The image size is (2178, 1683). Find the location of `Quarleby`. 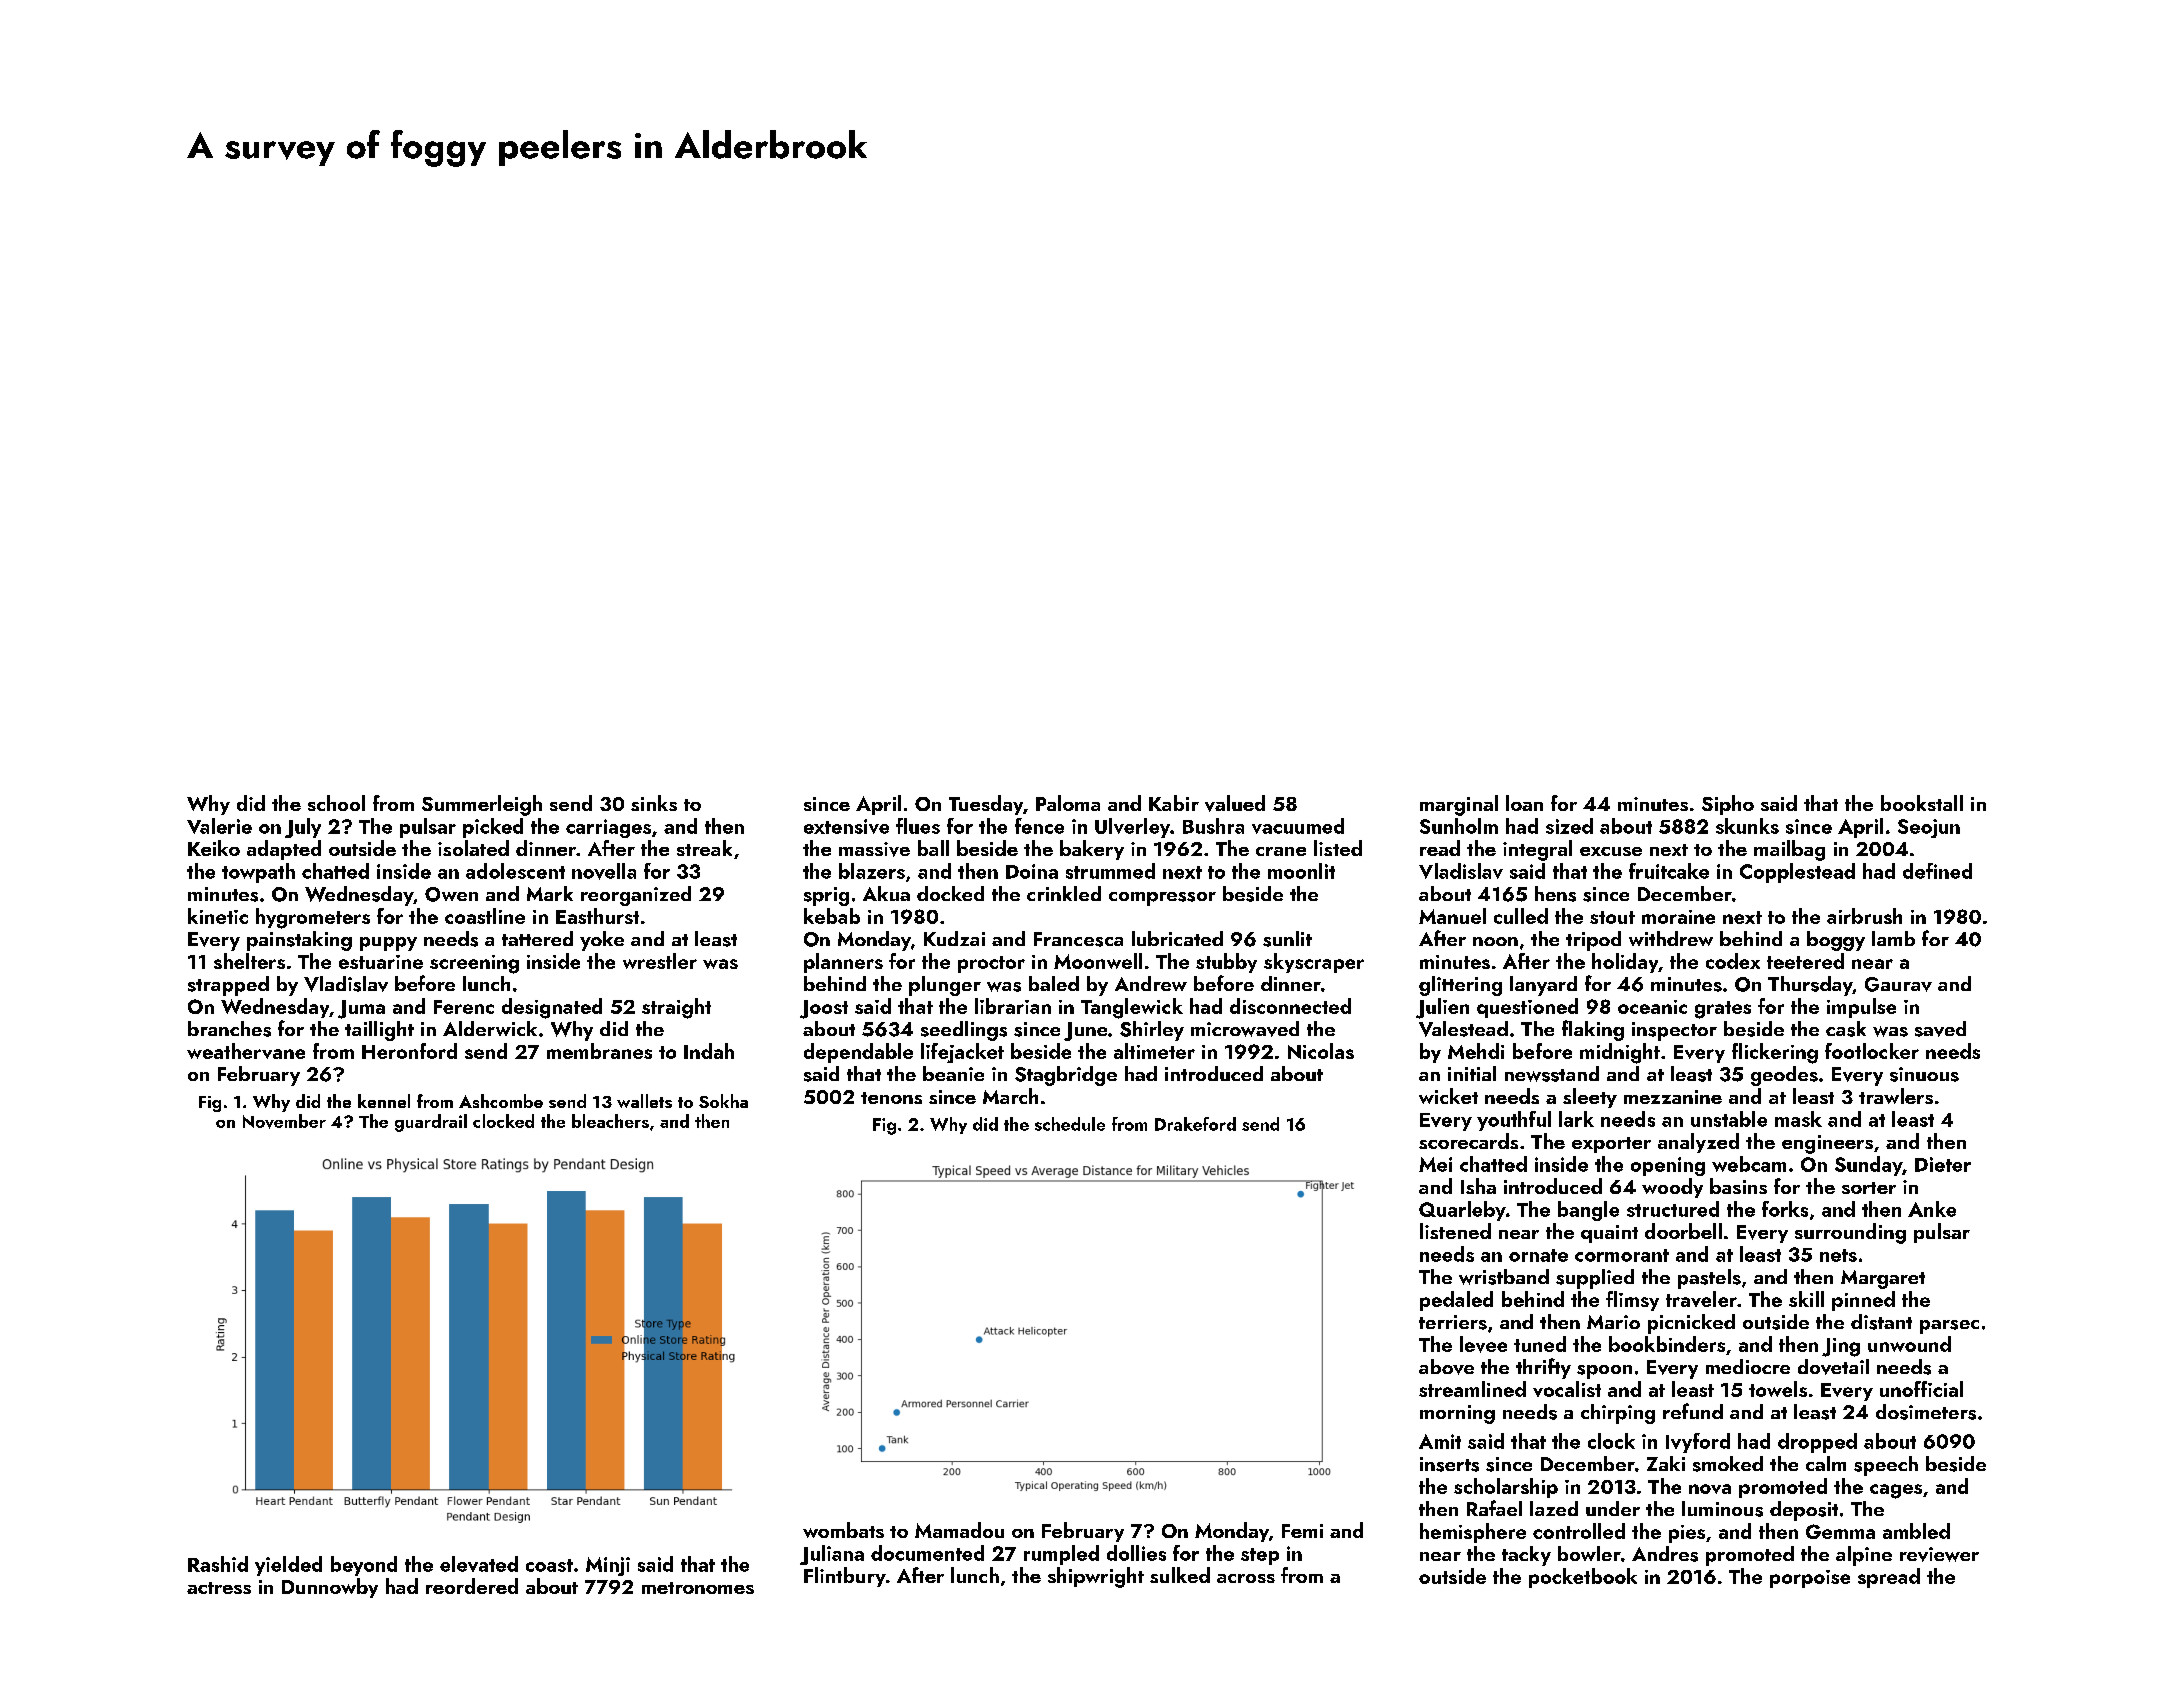

Quarleby is located at coordinates (1462, 1211).
